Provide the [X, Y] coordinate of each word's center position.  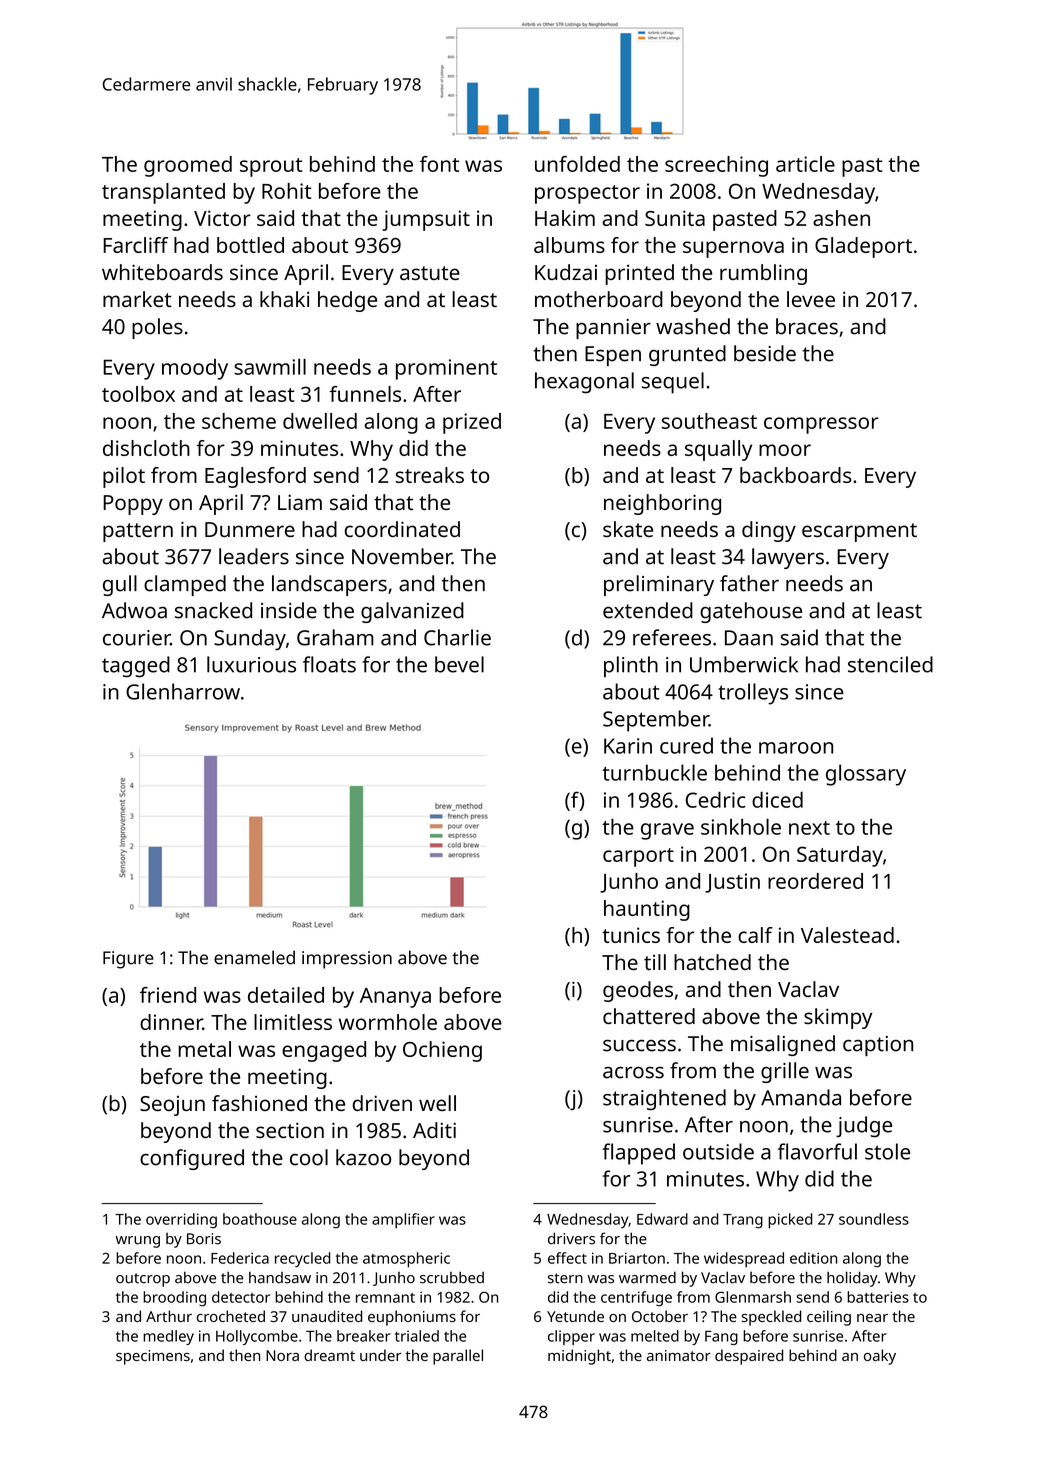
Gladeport [863, 247]
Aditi [434, 1130]
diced [777, 800]
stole [887, 1151]
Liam [300, 502]
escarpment [859, 532]
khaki [284, 299]
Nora [282, 1355]
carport [638, 857]
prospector [587, 194]
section [290, 1130]
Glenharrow [183, 691]
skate [628, 529]
